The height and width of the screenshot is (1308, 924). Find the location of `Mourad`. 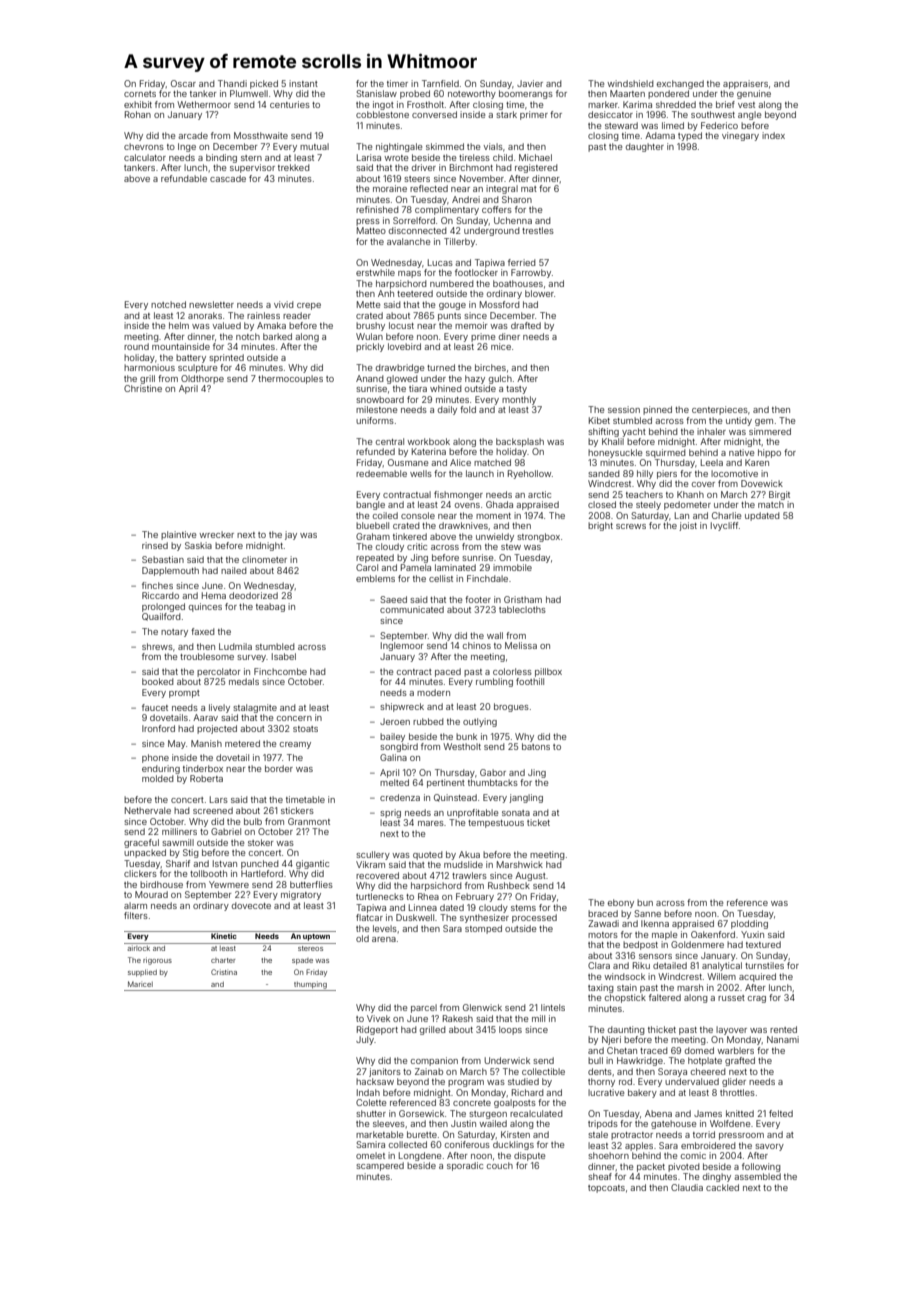

Mourad is located at coordinates (151, 894).
